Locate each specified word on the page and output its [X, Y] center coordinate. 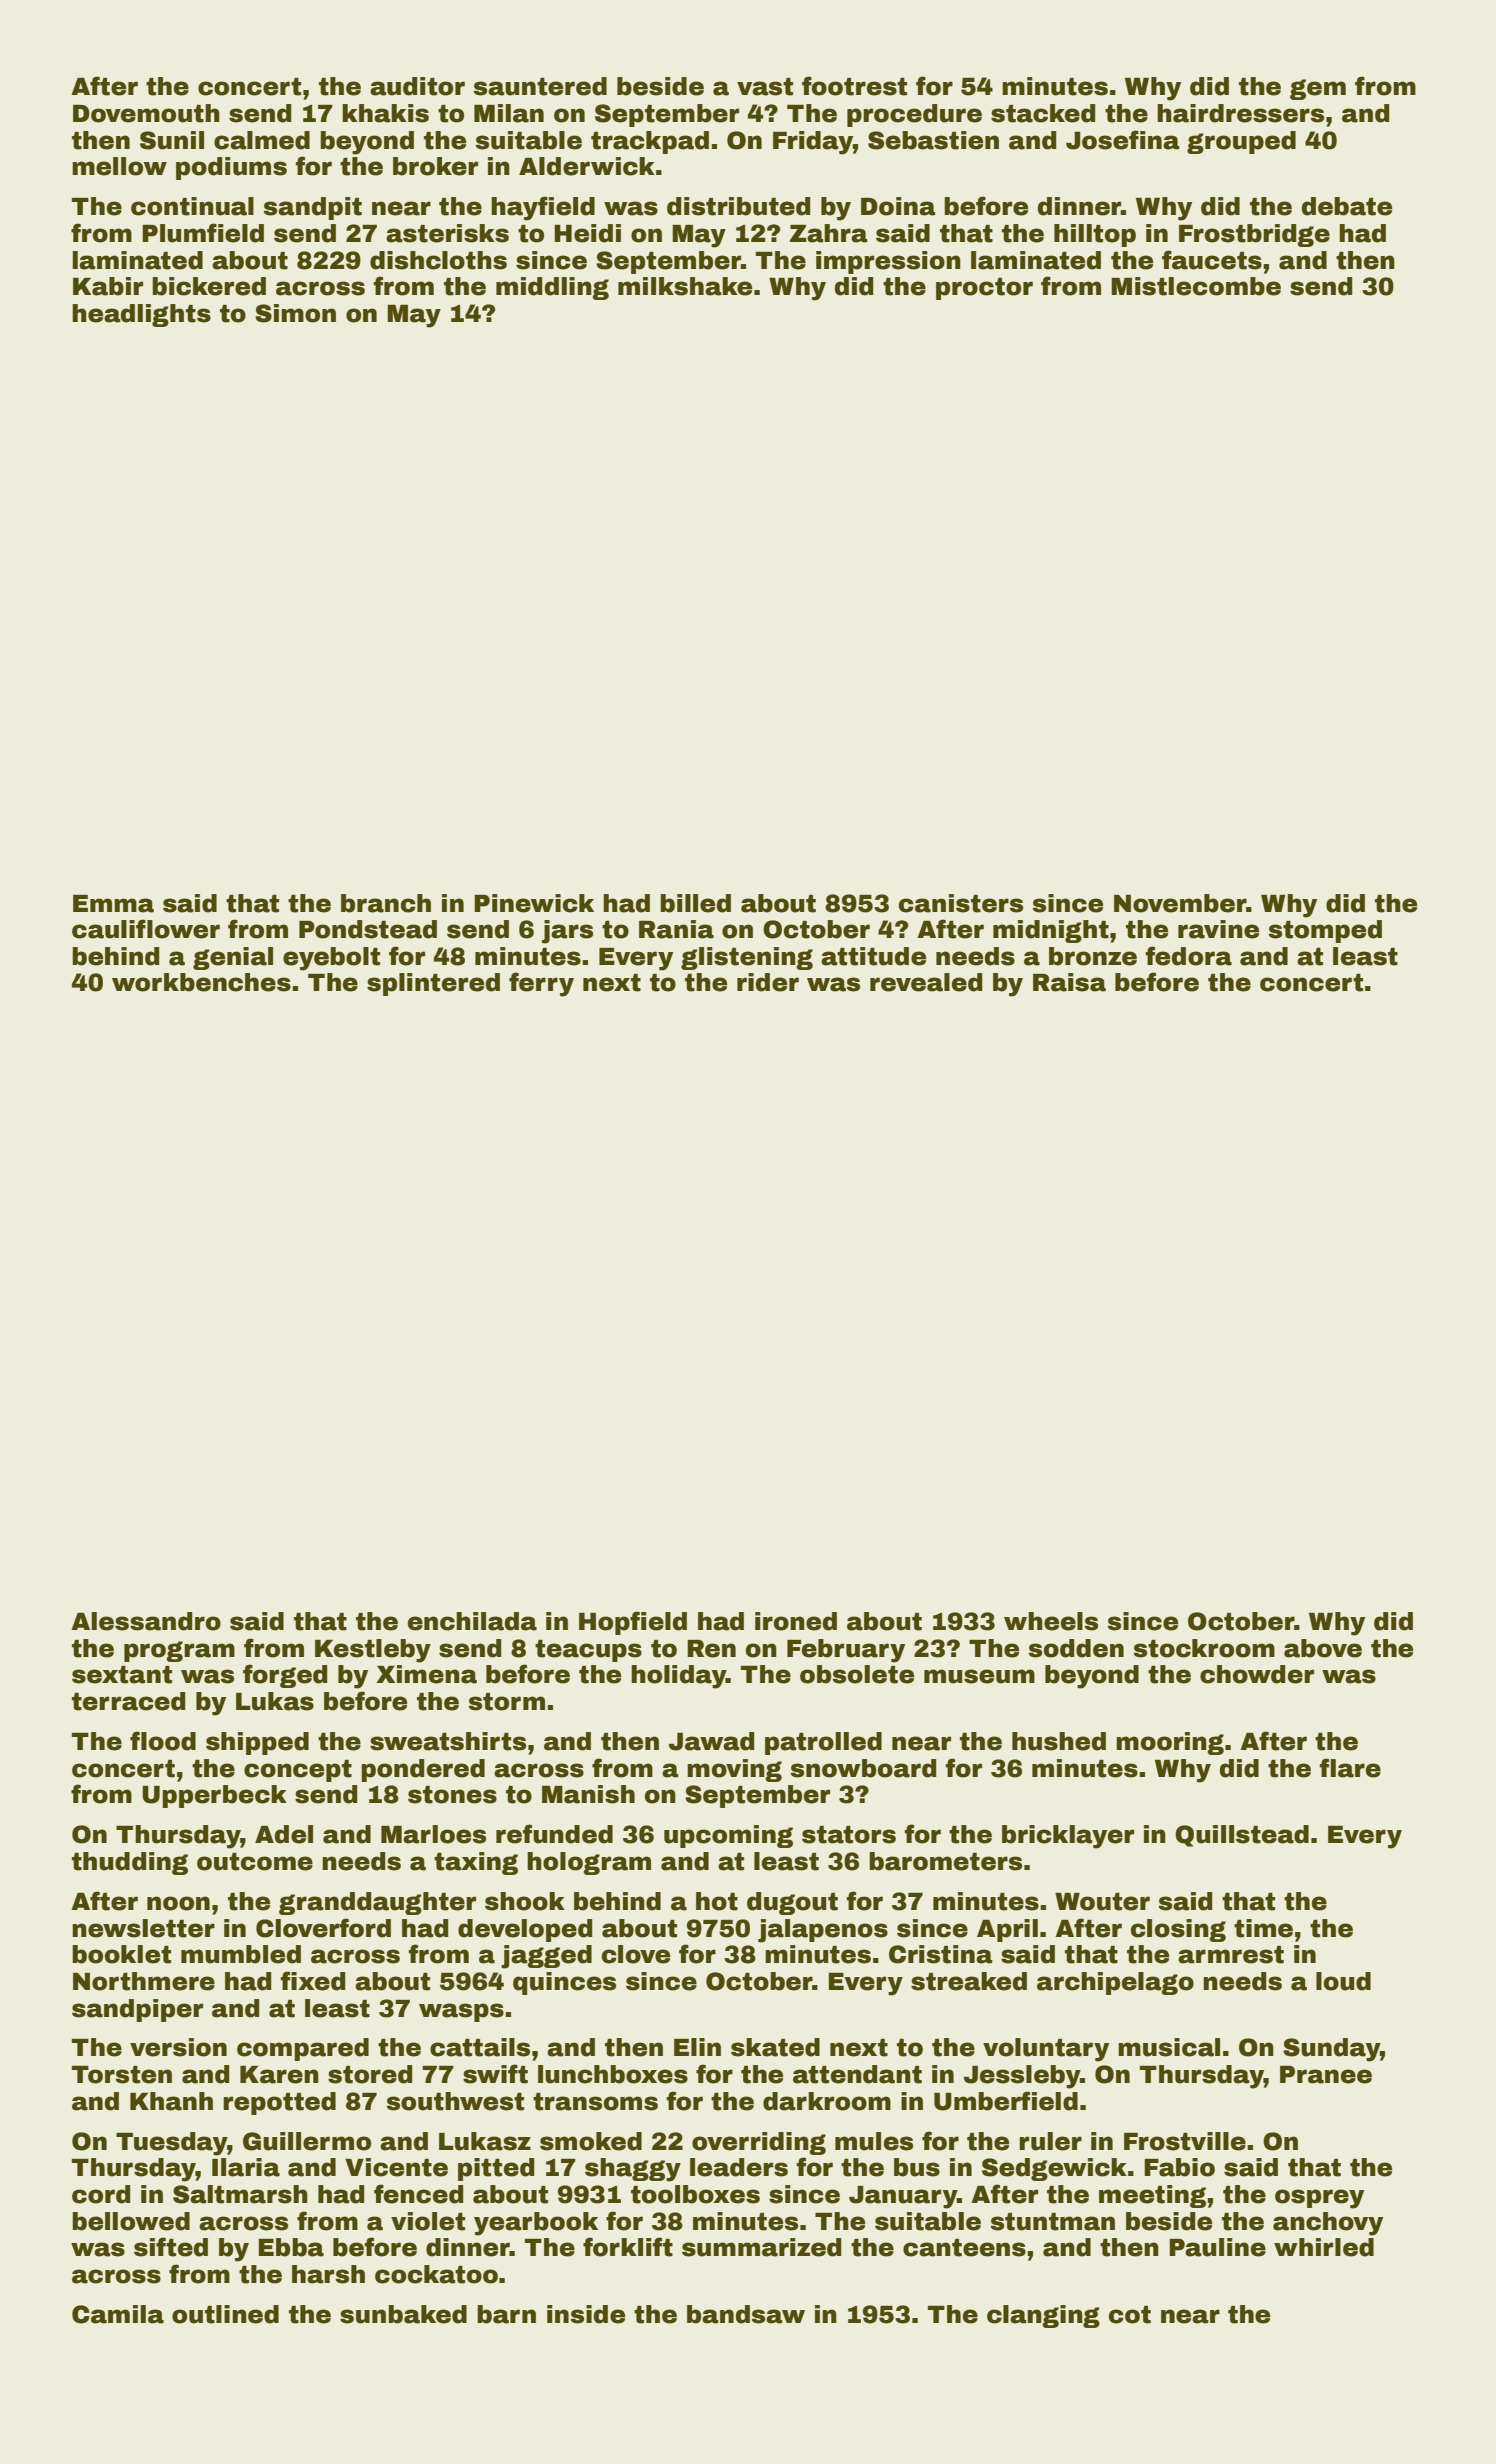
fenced [418, 2194]
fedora [1189, 956]
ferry [541, 984]
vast [765, 87]
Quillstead [1242, 1836]
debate [1347, 206]
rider [768, 982]
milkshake [685, 286]
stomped [1325, 931]
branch [386, 903]
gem [1318, 89]
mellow [119, 166]
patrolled [823, 1743]
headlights [141, 315]
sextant [122, 1675]
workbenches [201, 982]
